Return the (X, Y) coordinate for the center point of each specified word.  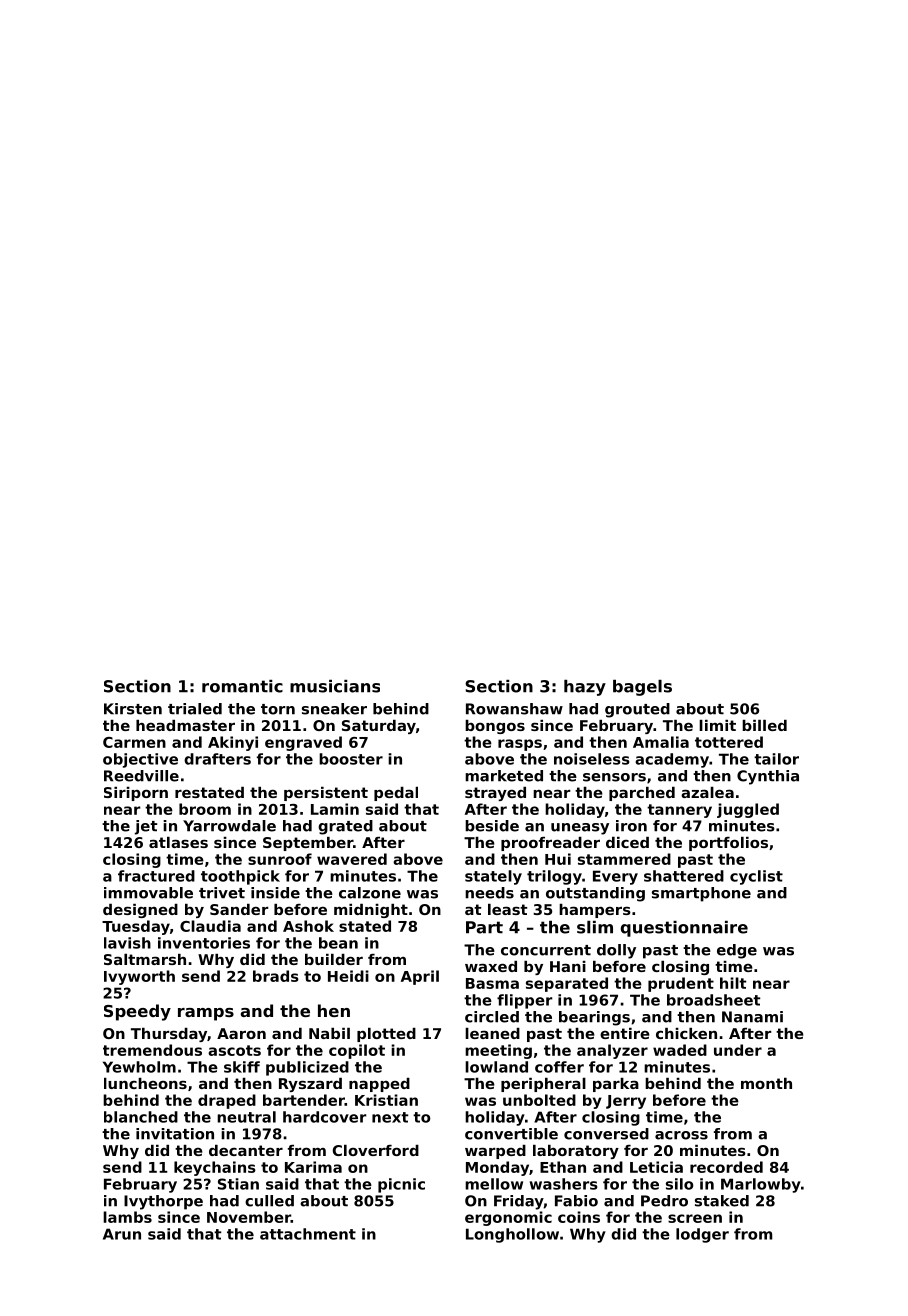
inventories (204, 943)
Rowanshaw (514, 709)
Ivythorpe (163, 1202)
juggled (748, 810)
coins (579, 1217)
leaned (492, 1033)
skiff (242, 1067)
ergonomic (508, 1218)
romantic (242, 686)
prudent (681, 984)
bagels (642, 688)
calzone (370, 893)
